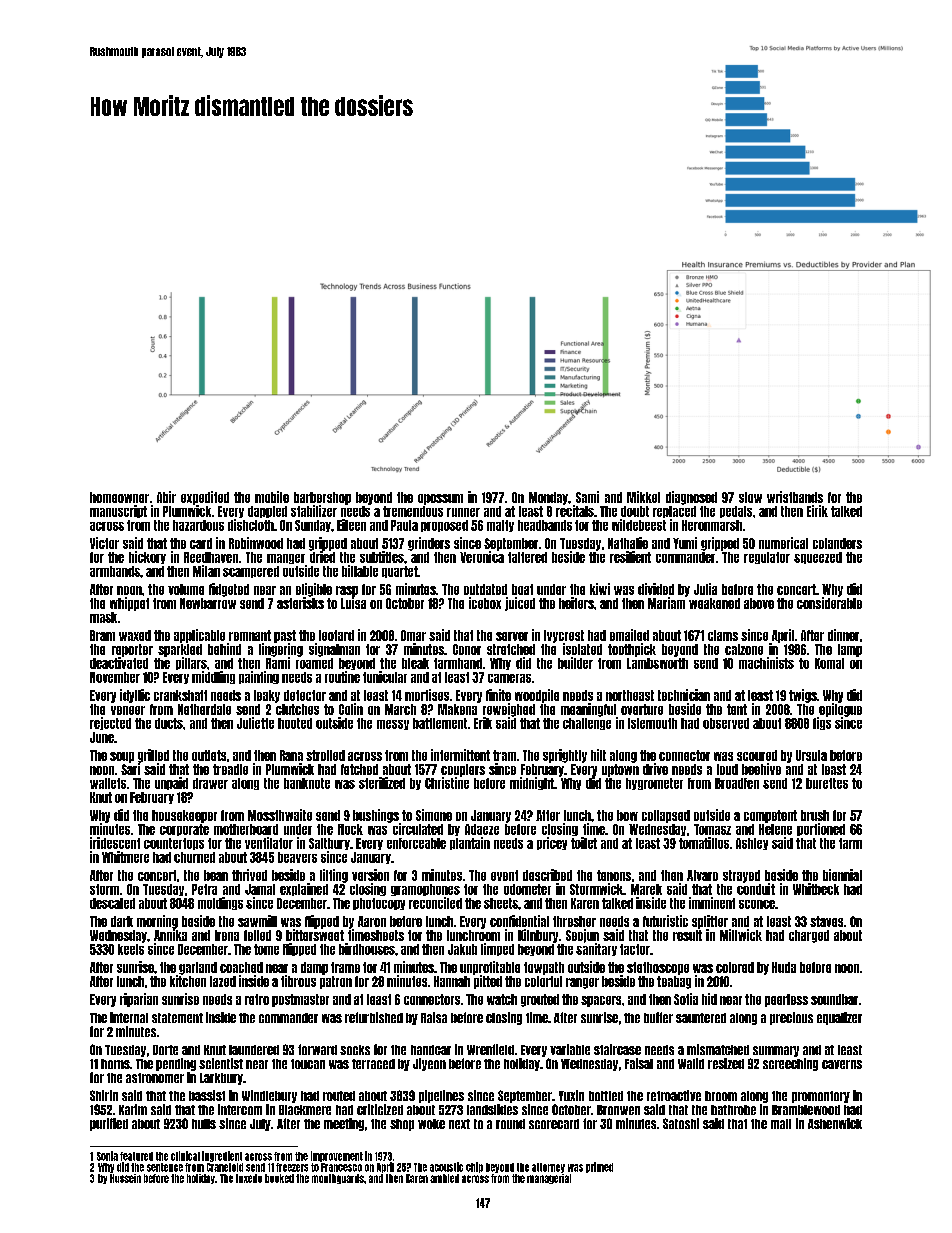 Image resolution: width=952 pixels, height=1233 pixels. Describe the element at coordinates (835, 1123) in the document. I see `Ashenwick` at that location.
